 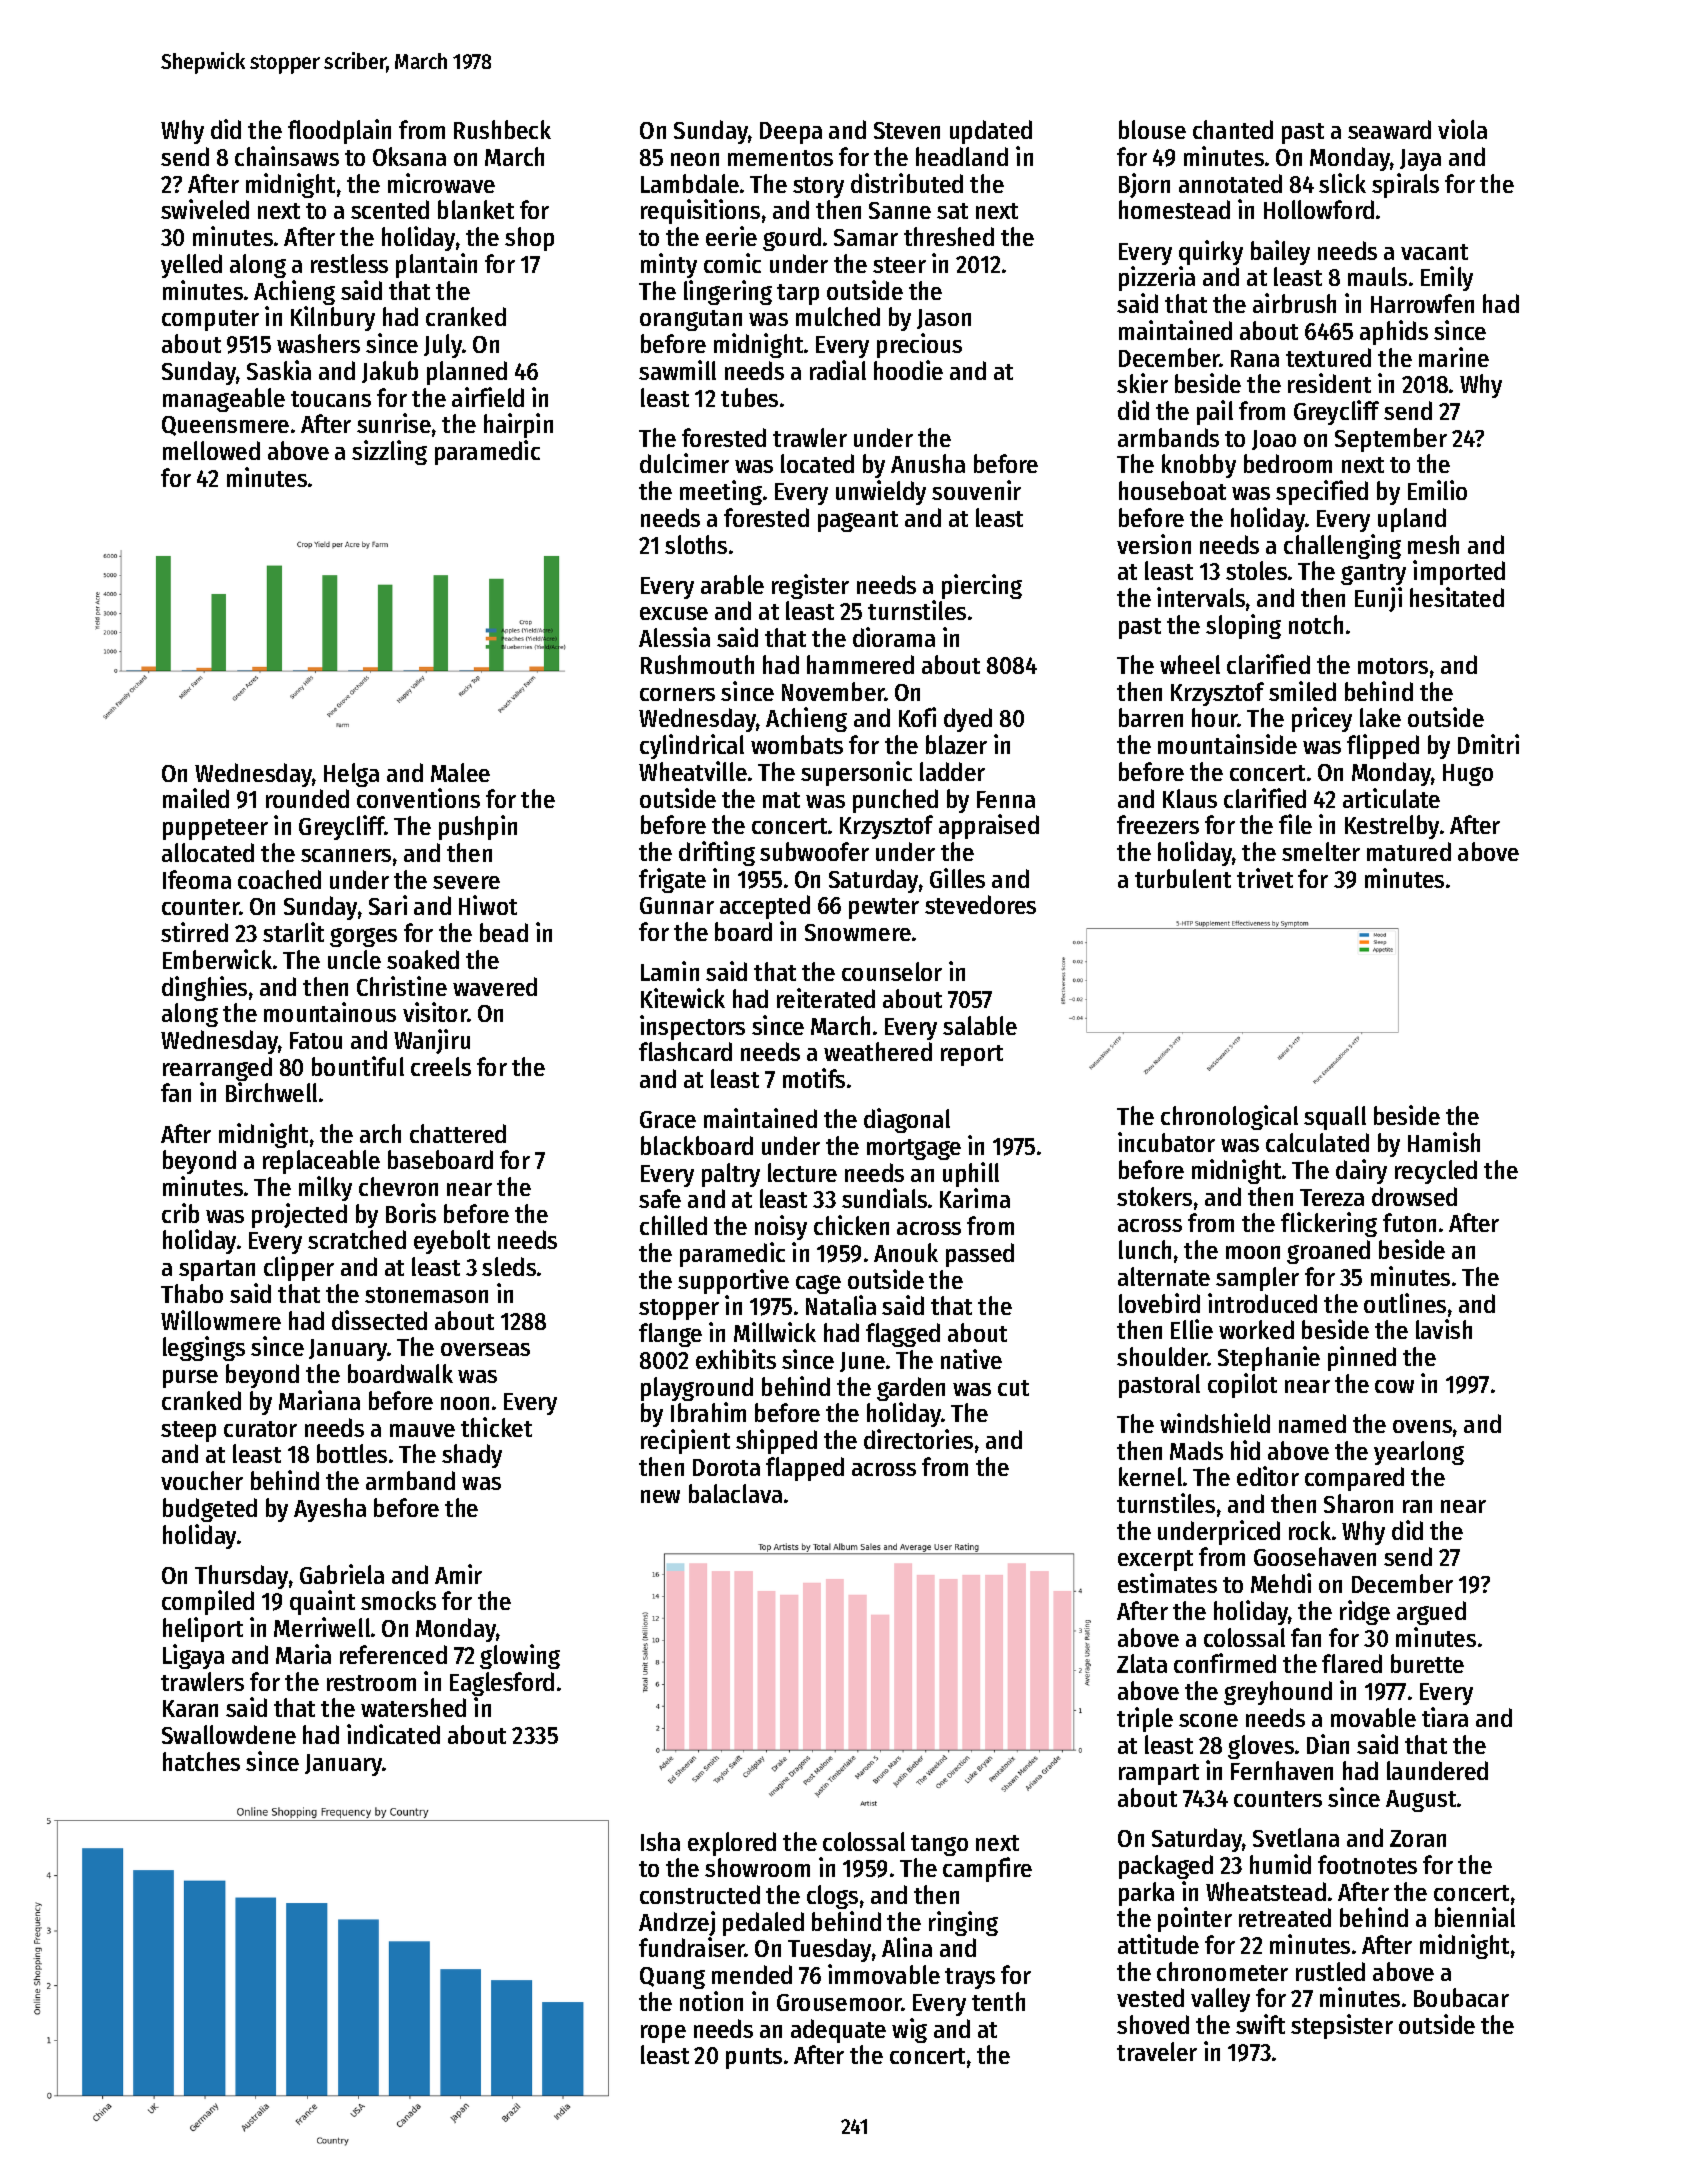 What do you see at coordinates (436, 265) in the screenshot?
I see `plantain` at bounding box center [436, 265].
